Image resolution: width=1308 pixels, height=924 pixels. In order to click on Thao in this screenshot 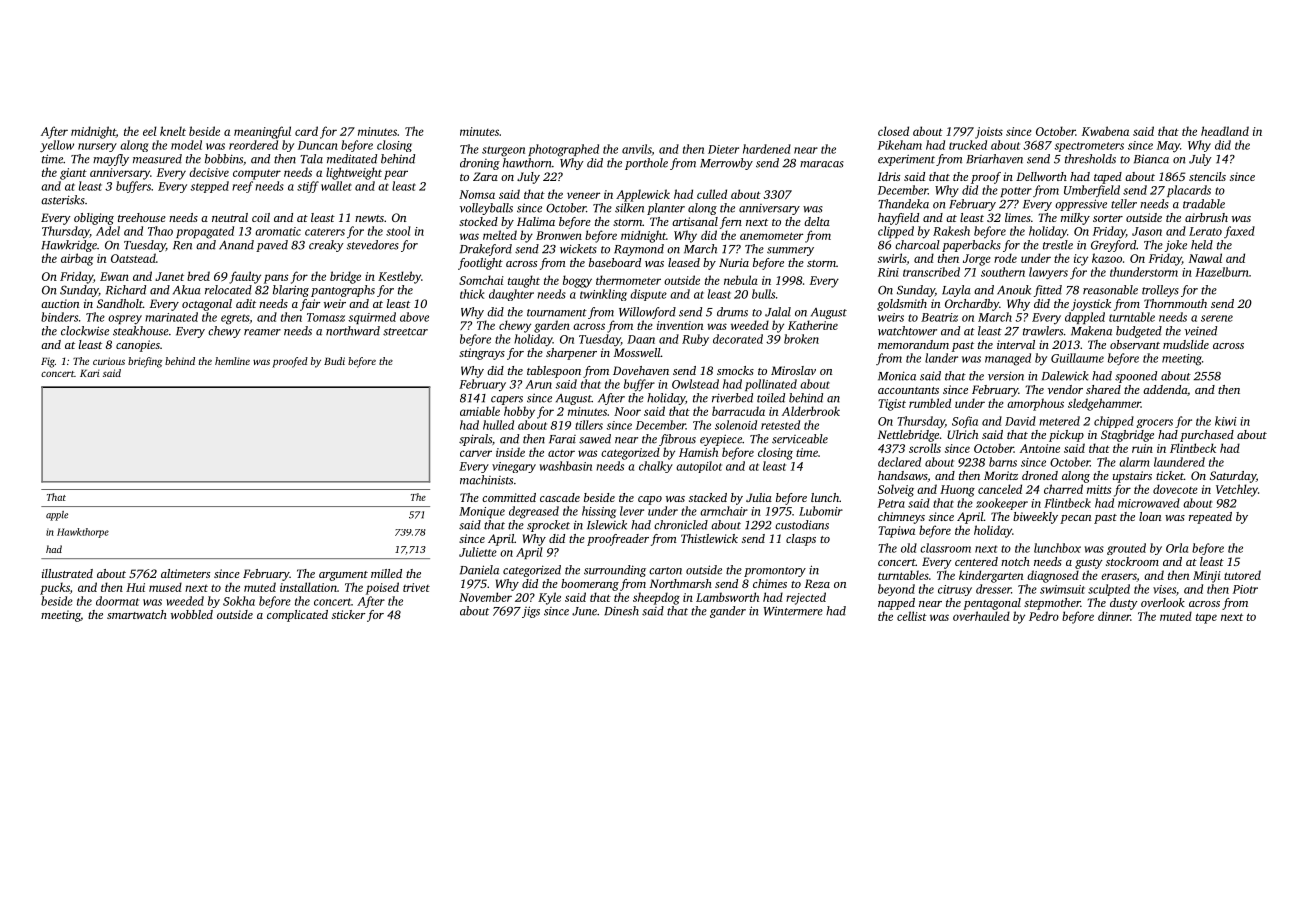, I will do `click(160, 231)`.
